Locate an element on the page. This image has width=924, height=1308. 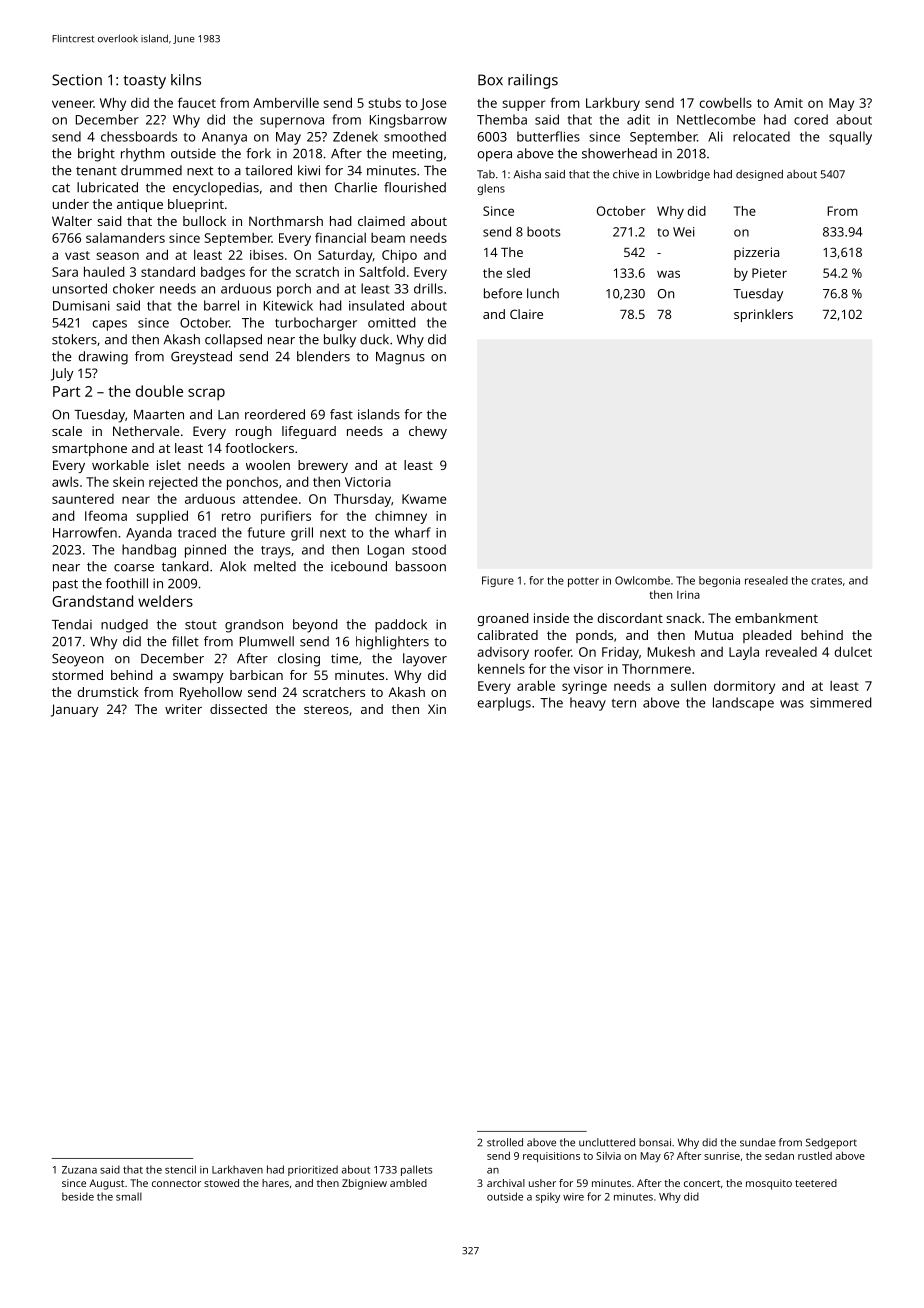
stubs is located at coordinates (384, 103).
